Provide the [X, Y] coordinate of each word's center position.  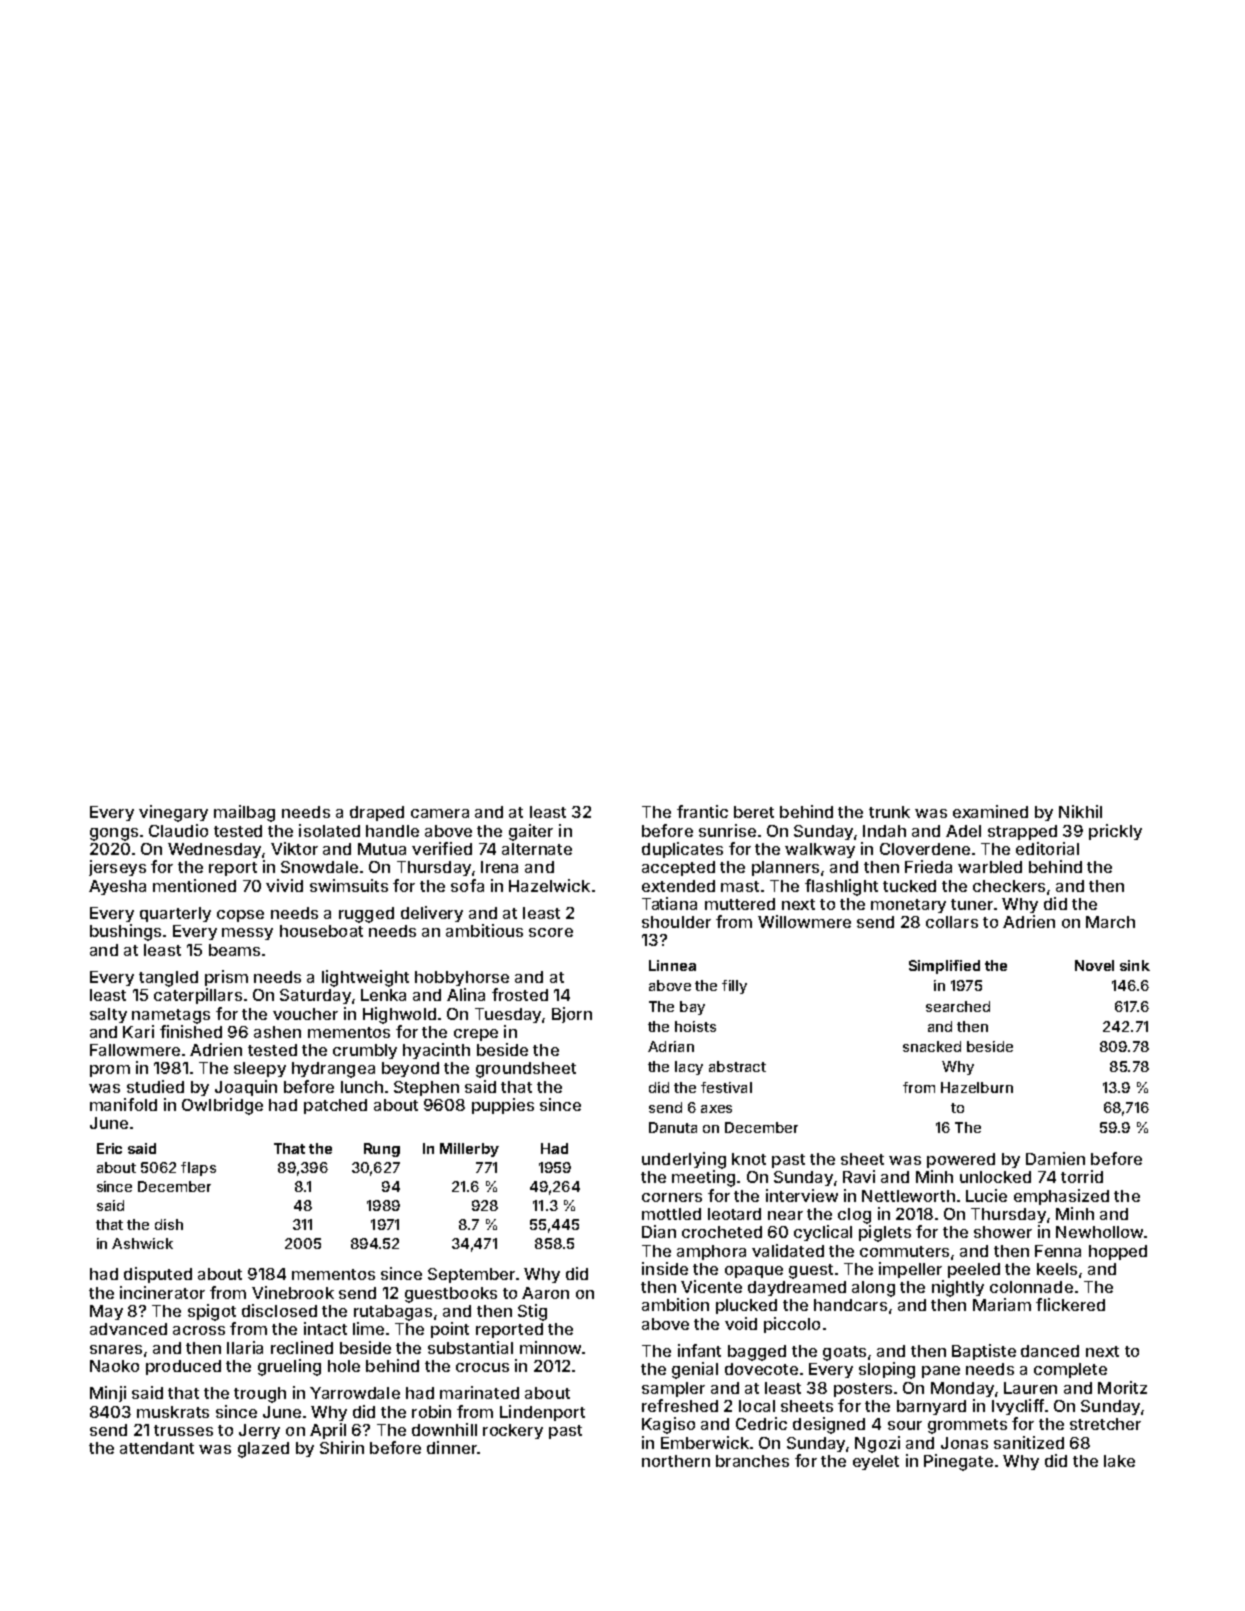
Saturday [315, 996]
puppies [503, 1106]
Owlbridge [222, 1106]
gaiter [531, 832]
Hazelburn [977, 1087]
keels [1057, 1269]
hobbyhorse [462, 978]
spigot [212, 1312]
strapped [1022, 832]
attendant [157, 1448]
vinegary [173, 813]
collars [952, 922]
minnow [550, 1347]
